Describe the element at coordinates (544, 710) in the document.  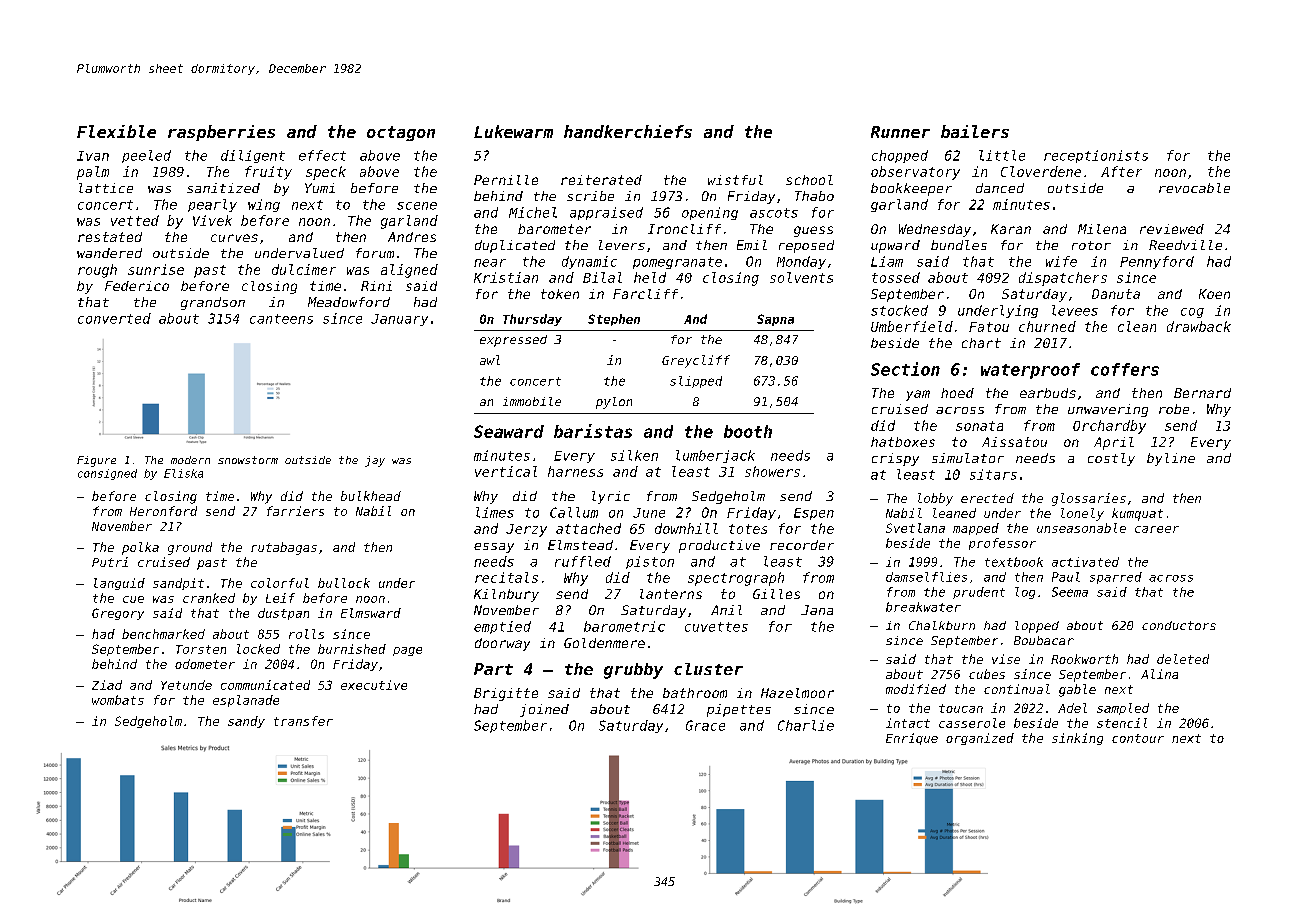
I see `joined` at that location.
